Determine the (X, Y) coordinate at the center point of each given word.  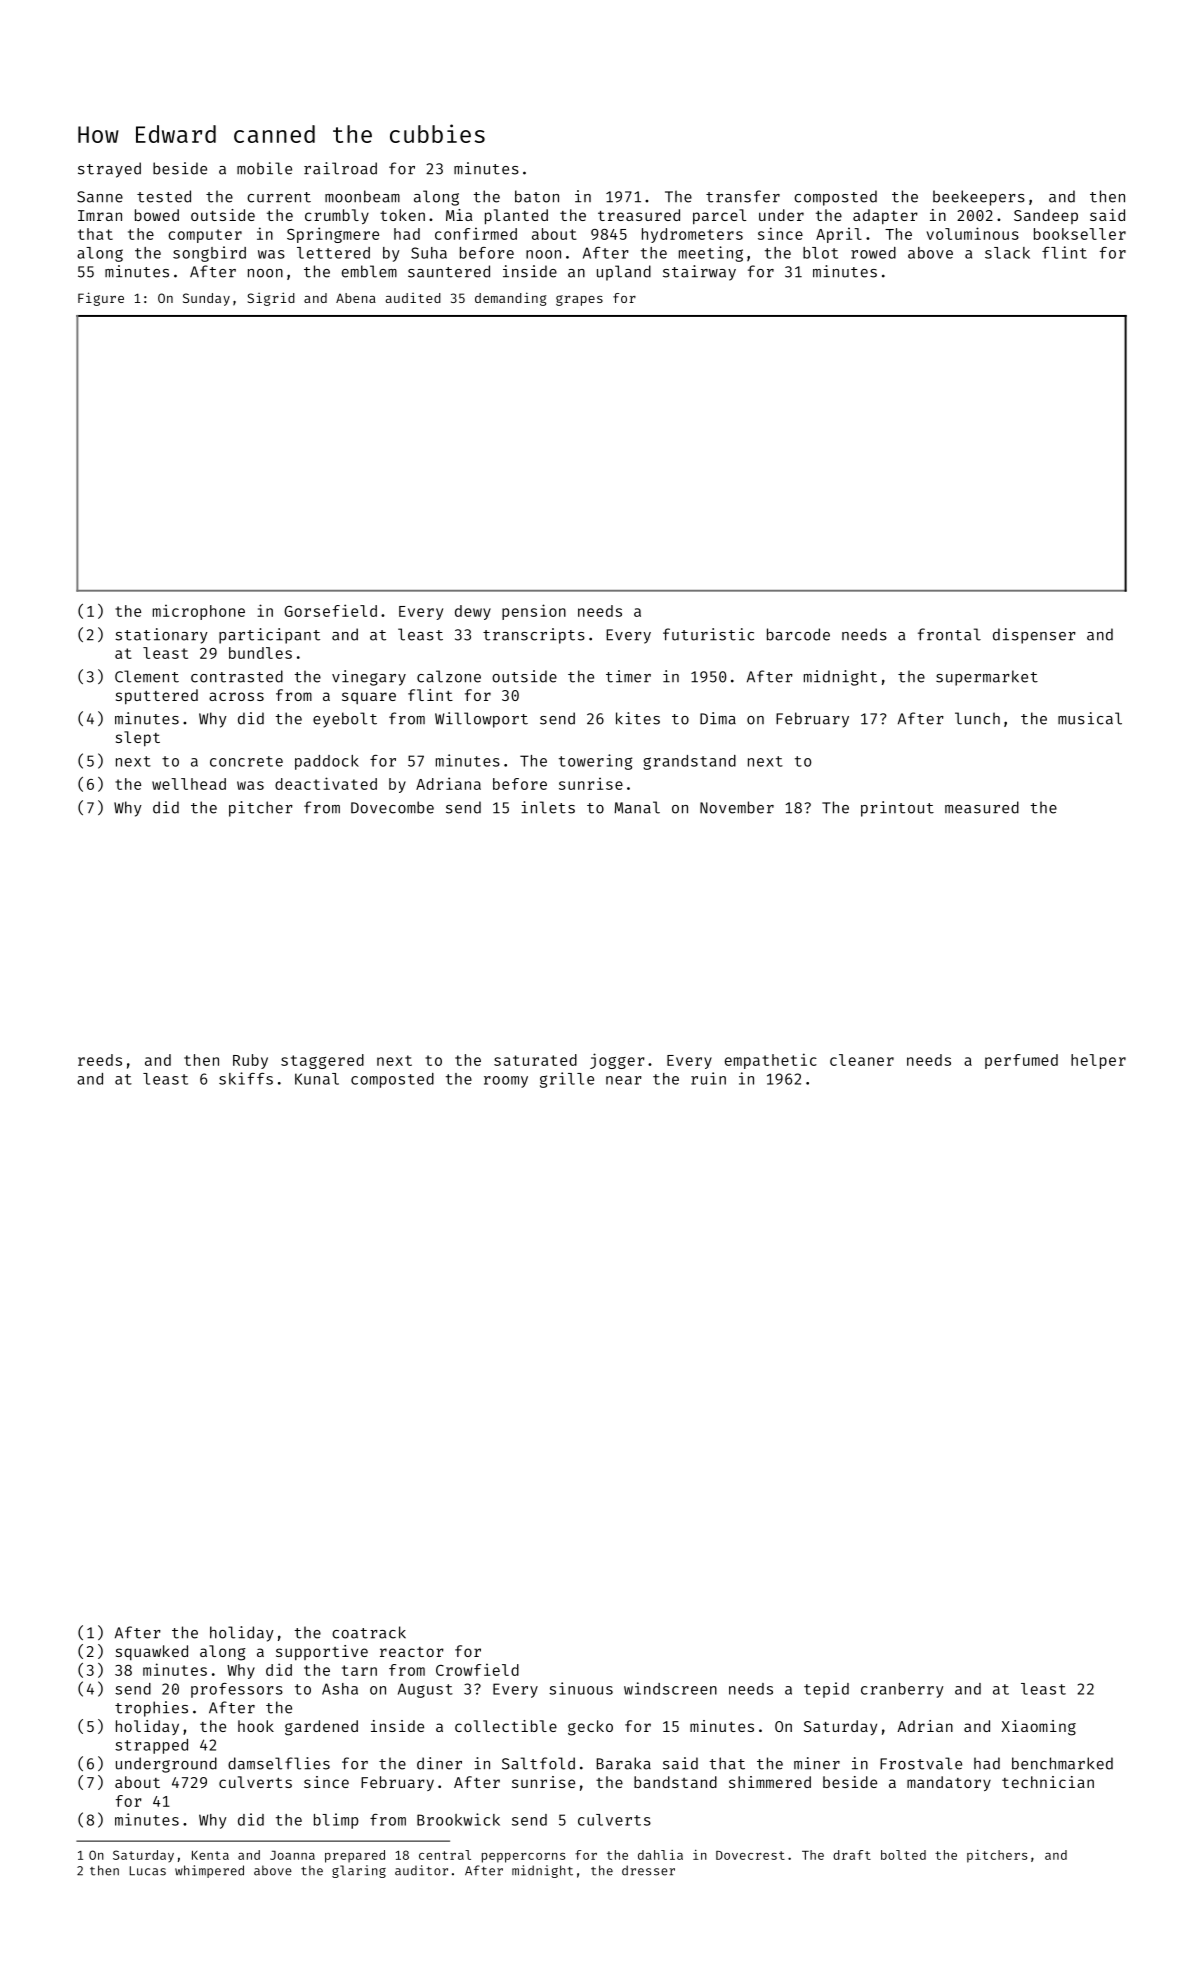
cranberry (902, 1690)
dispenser (1034, 636)
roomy (506, 1082)
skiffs (246, 1078)
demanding (510, 299)
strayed (109, 170)
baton (537, 196)
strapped (151, 1746)
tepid (826, 1690)
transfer (743, 196)
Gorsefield (330, 610)
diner (439, 1763)
